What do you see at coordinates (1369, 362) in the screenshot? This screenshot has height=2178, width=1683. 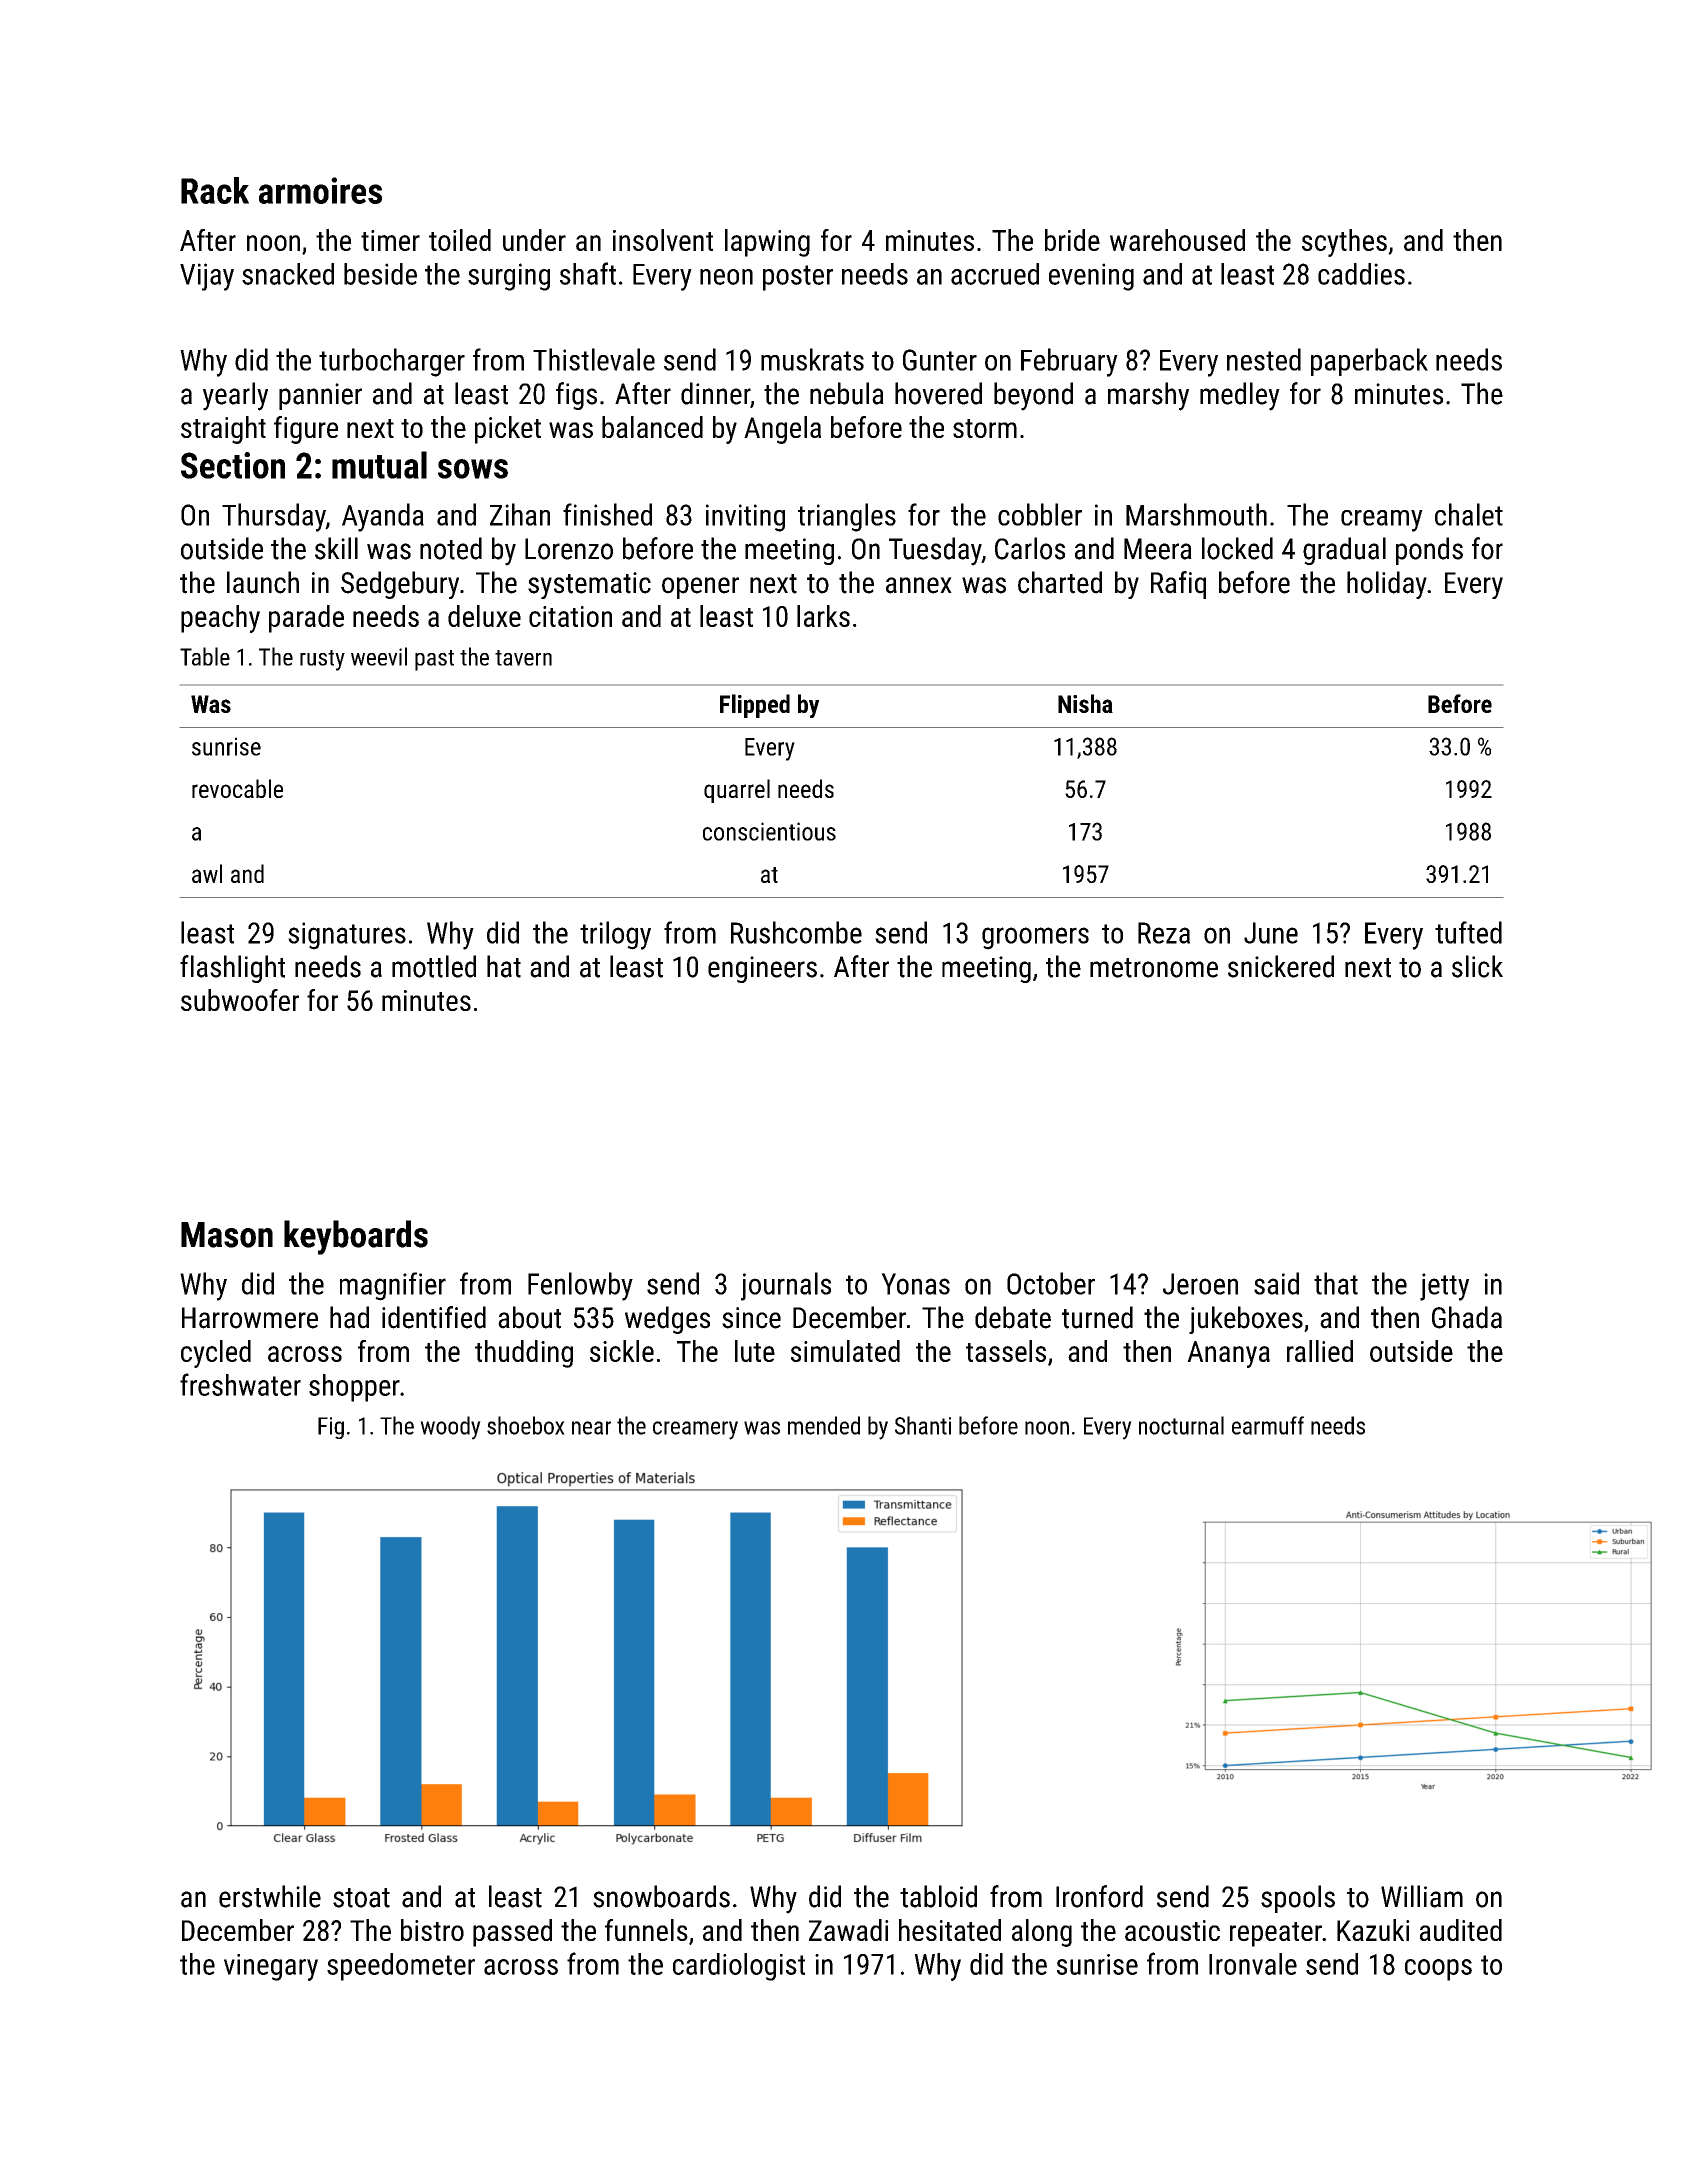 I see `paperback` at bounding box center [1369, 362].
